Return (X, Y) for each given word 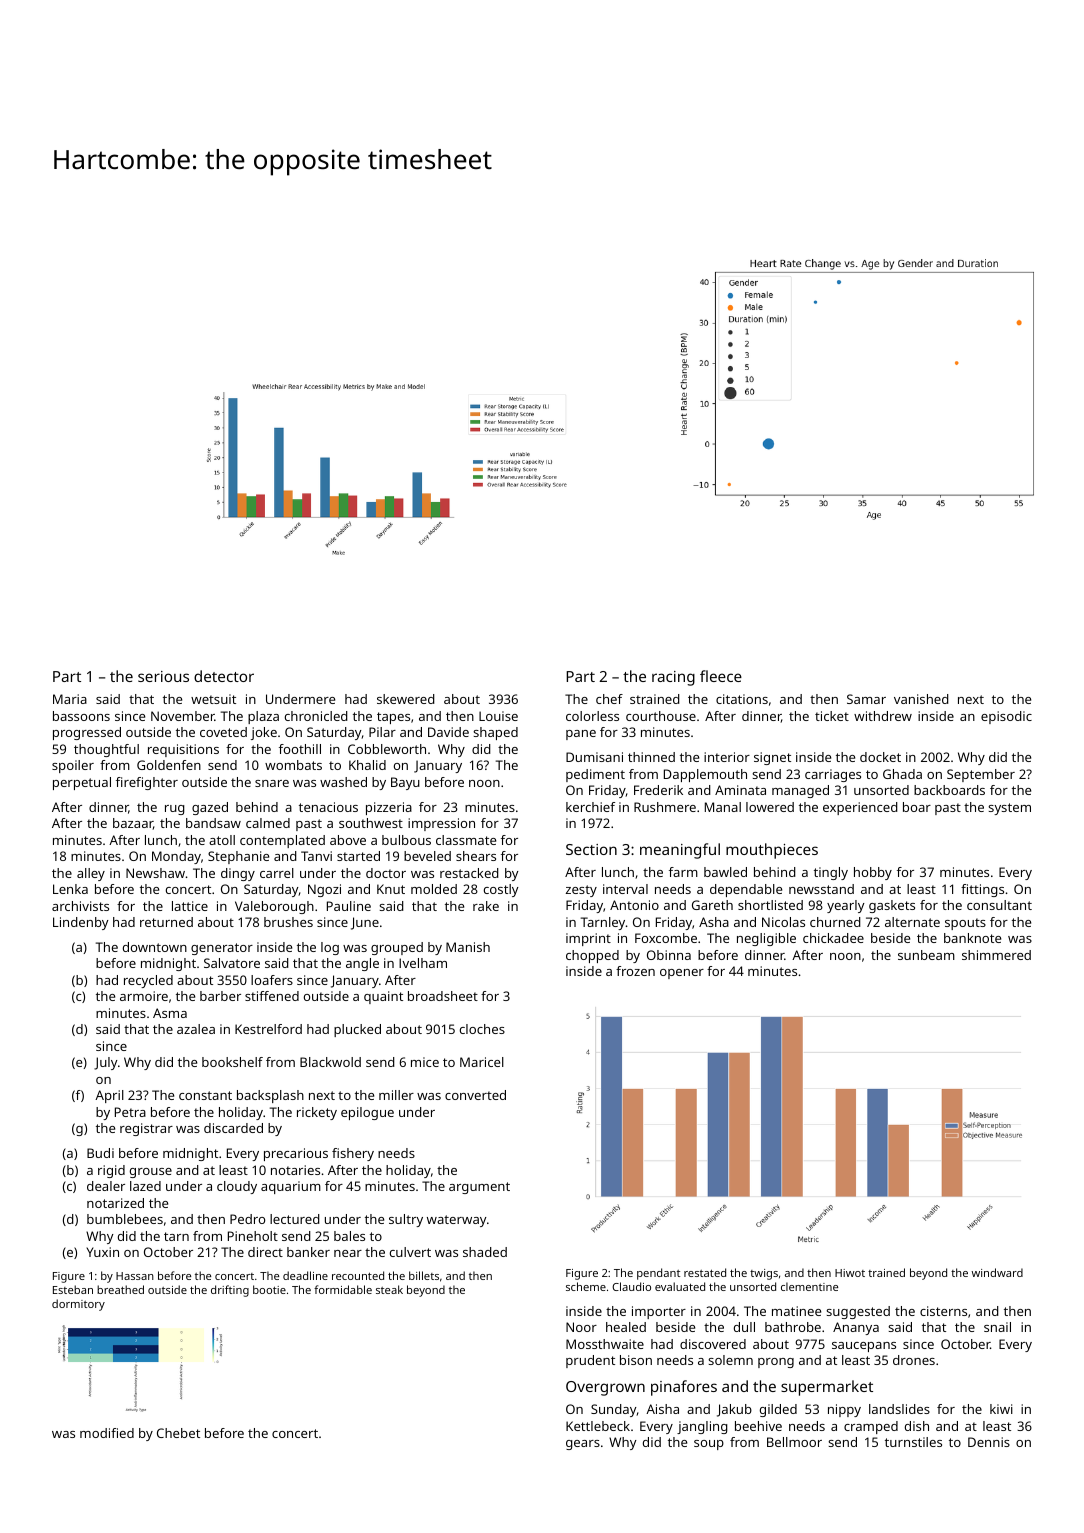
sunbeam (926, 955)
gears (583, 1445)
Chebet (178, 1433)
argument (479, 1188)
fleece (721, 676)
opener (682, 974)
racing (673, 678)
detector (224, 676)
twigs (764, 1274)
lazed (145, 1186)
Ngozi (324, 890)
